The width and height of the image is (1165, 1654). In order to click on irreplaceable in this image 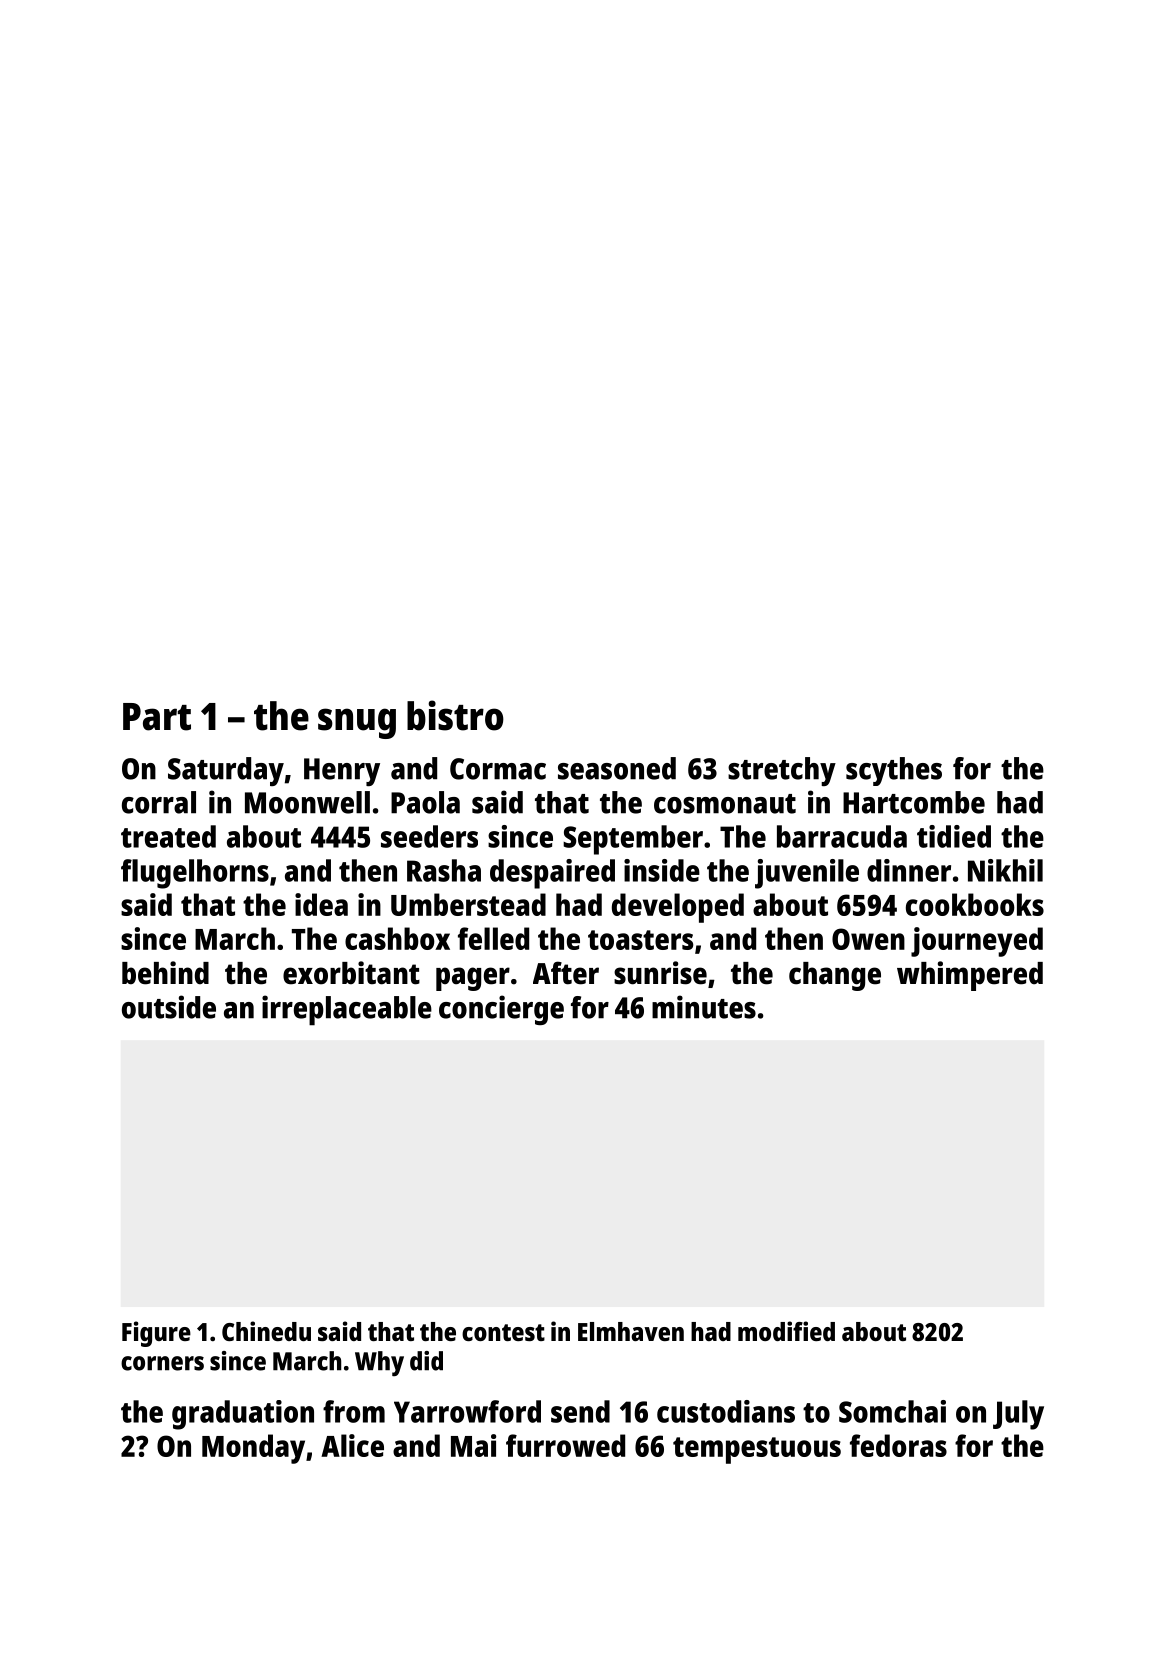, I will do `click(347, 1010)`.
